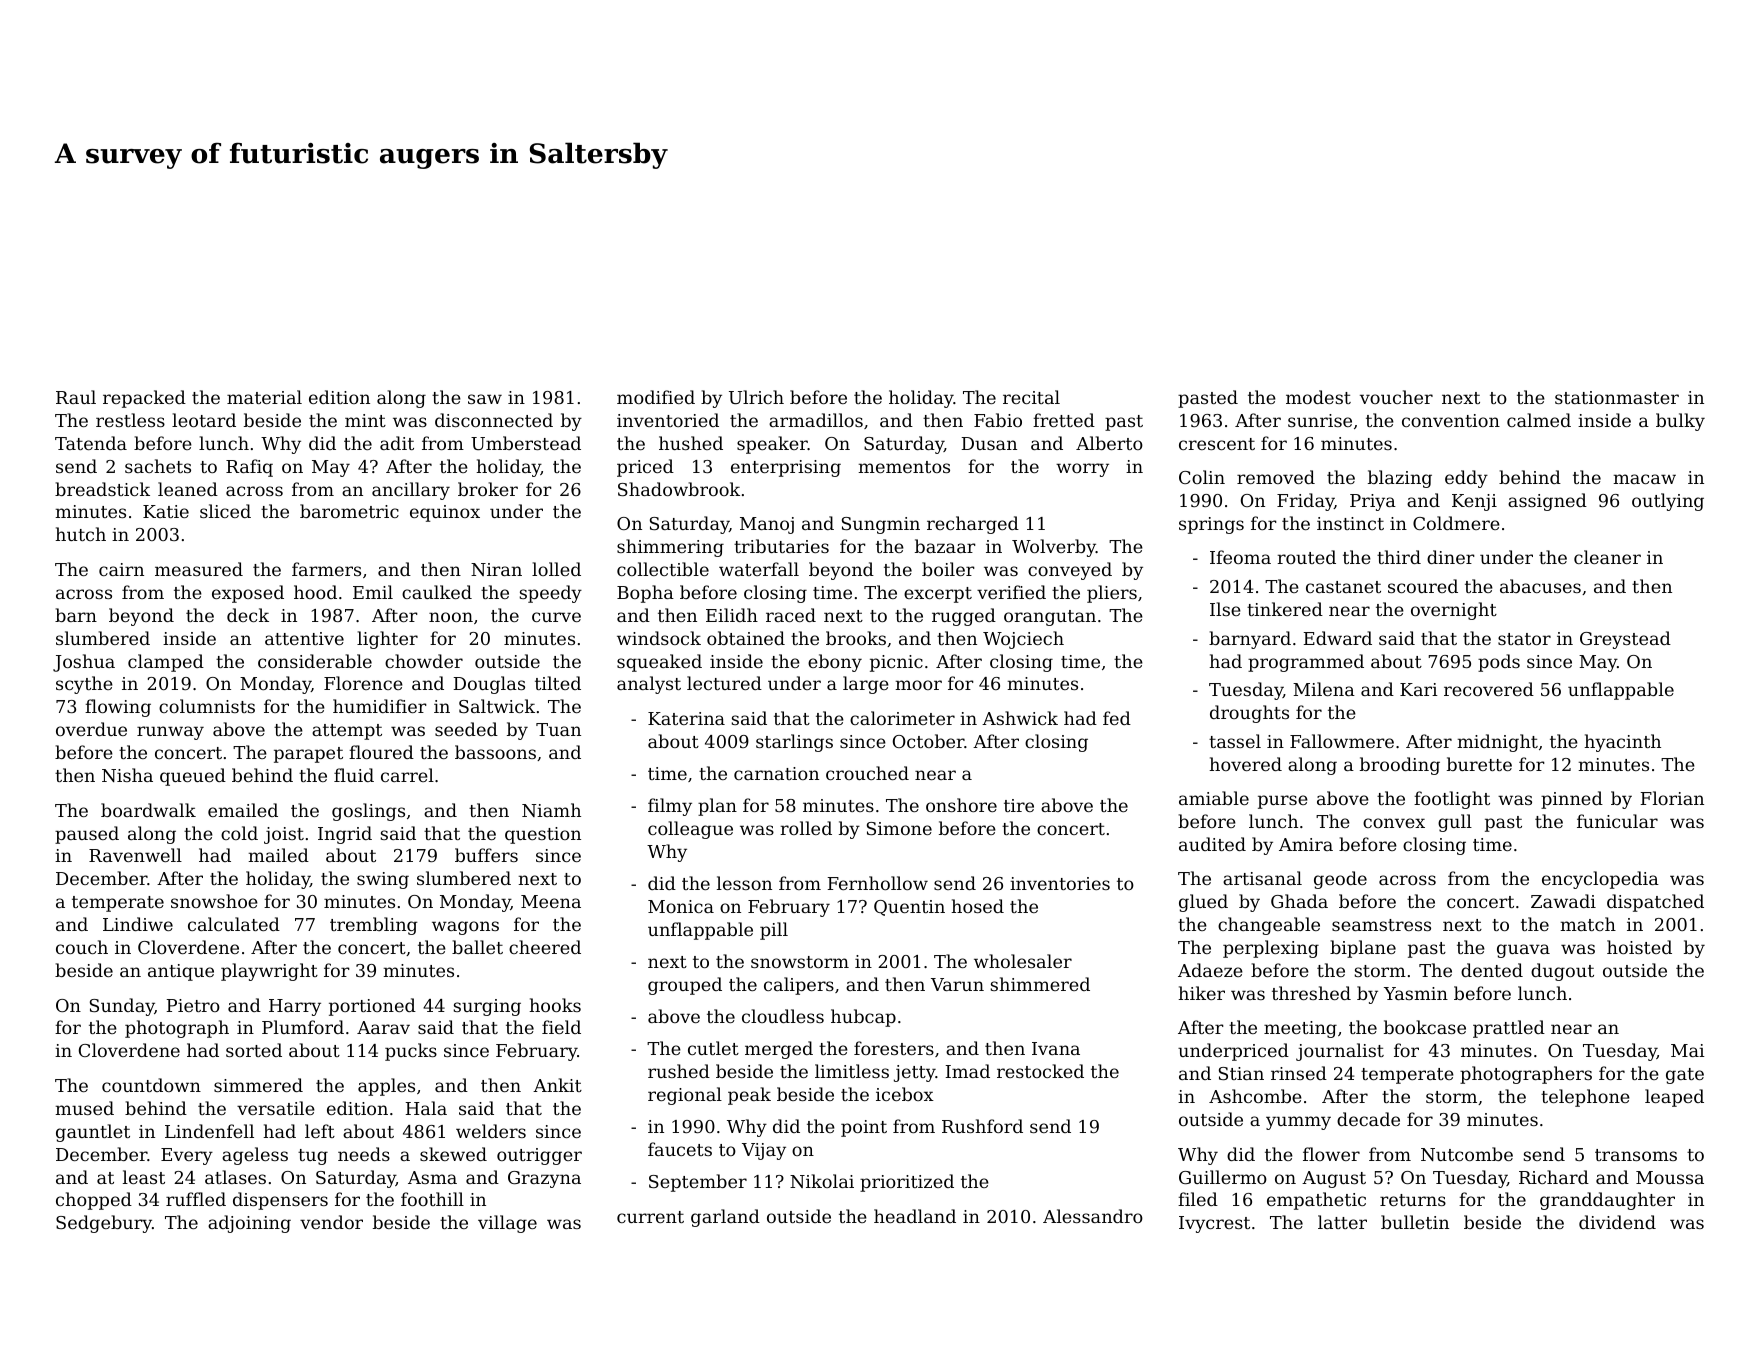 This screenshot has width=1760, height=1360. I want to click on Vijay, so click(764, 1151).
